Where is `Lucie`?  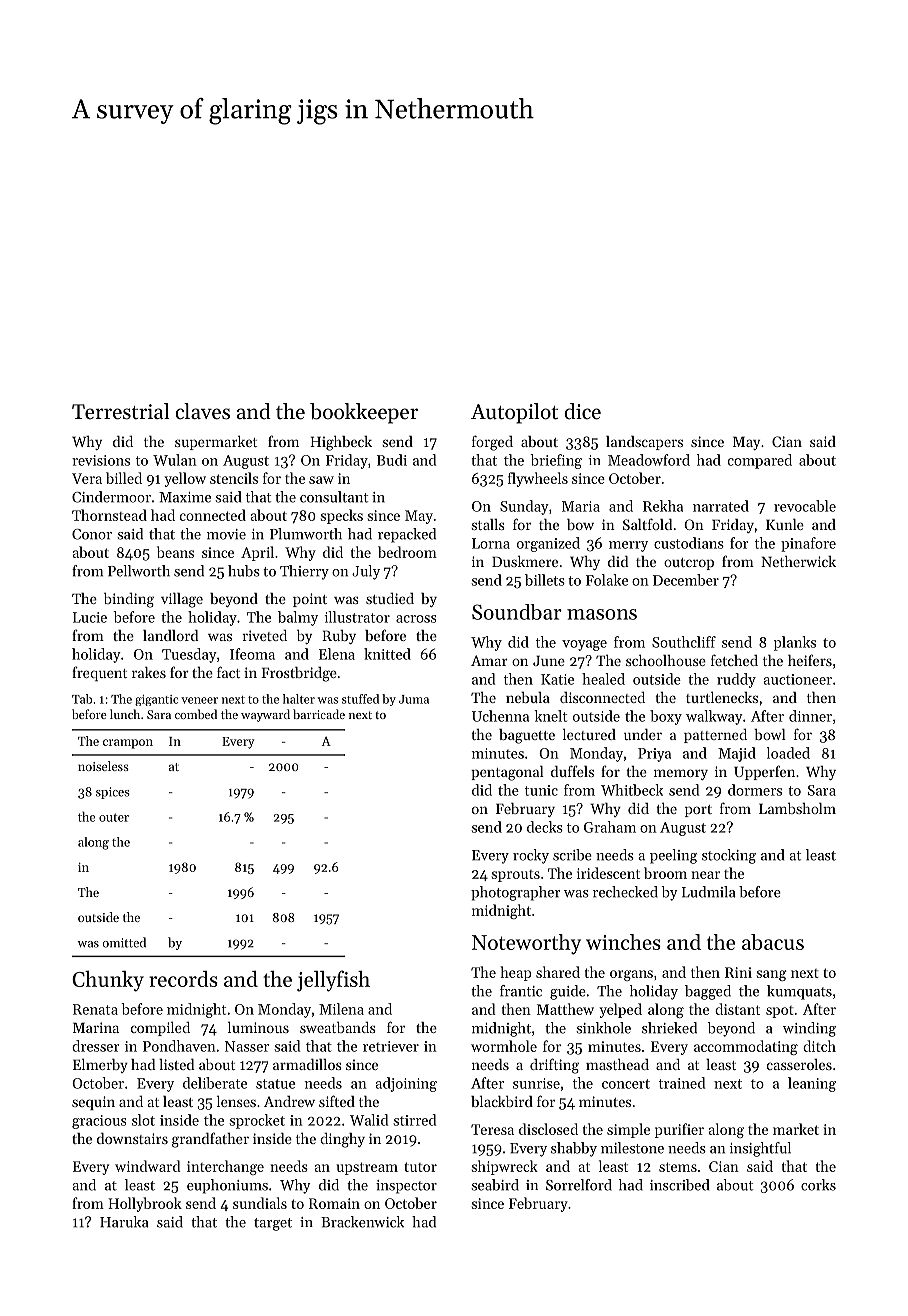
Lucie is located at coordinates (90, 617).
